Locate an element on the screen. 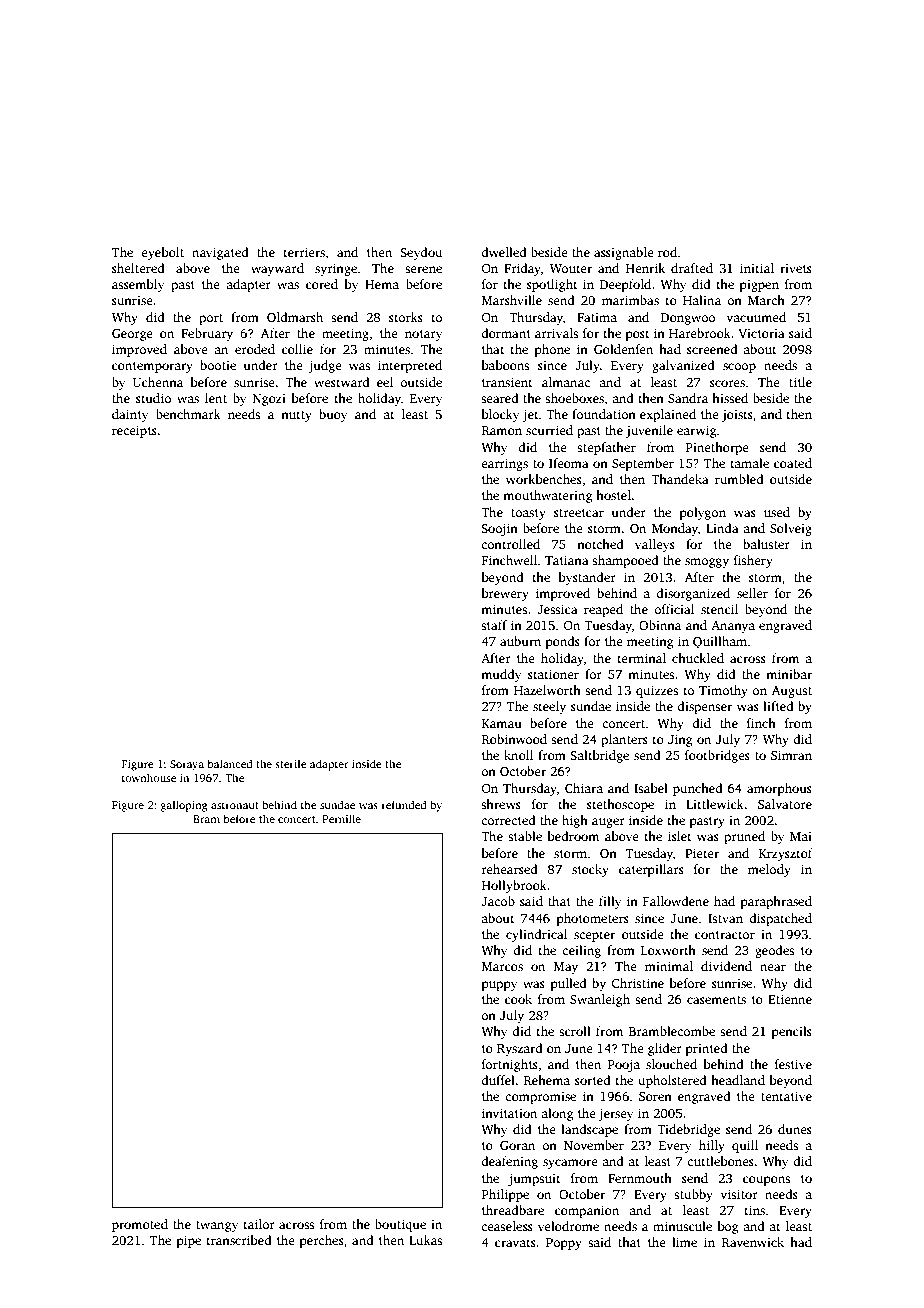 This screenshot has width=924, height=1308. Lukas is located at coordinates (425, 1240).
